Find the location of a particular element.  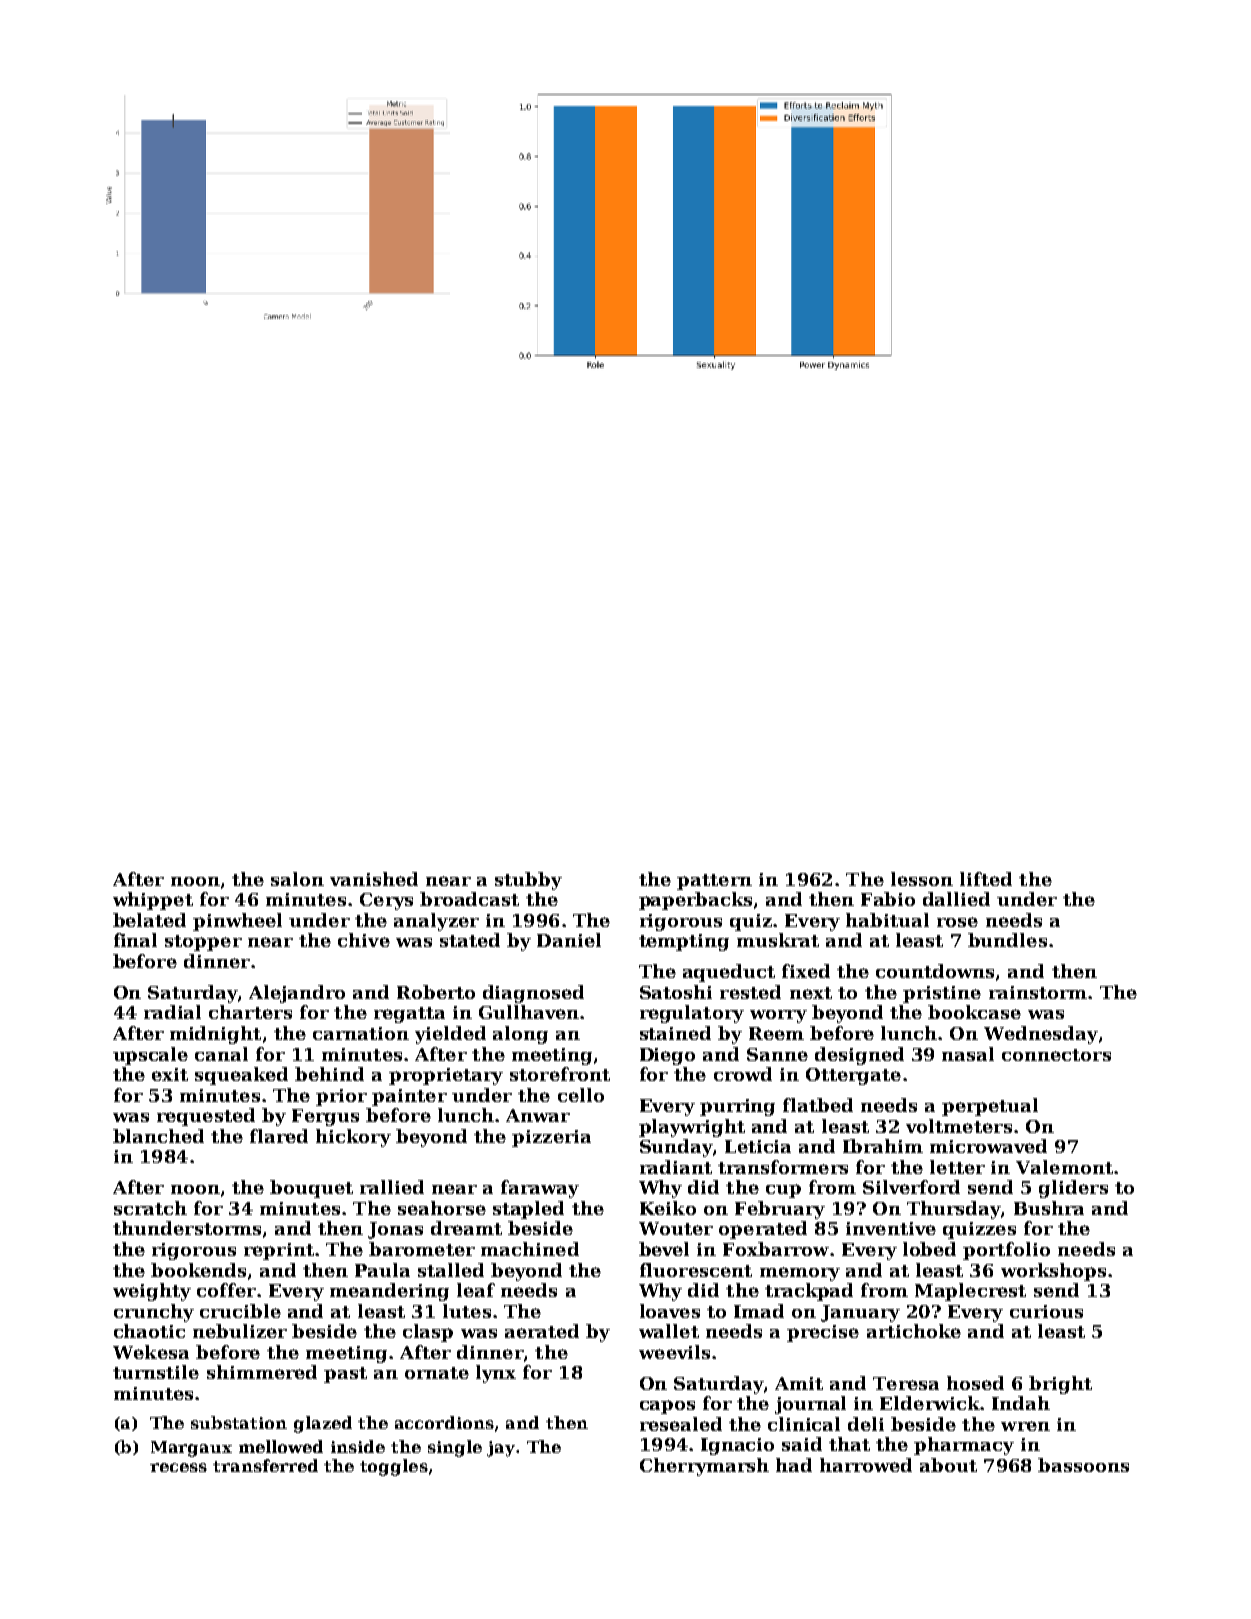

flatbed is located at coordinates (818, 1105).
